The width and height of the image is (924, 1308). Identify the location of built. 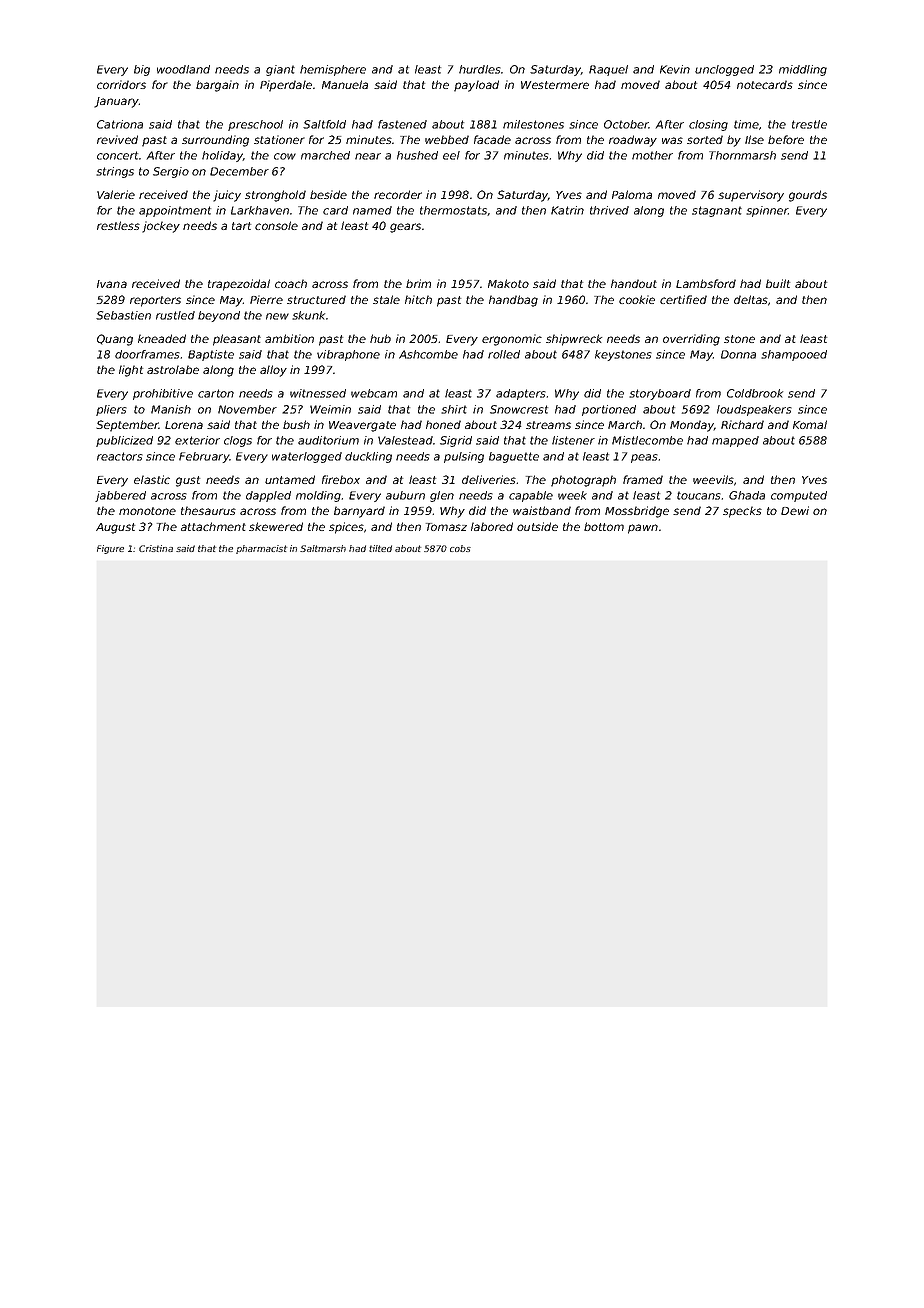
(778, 283).
